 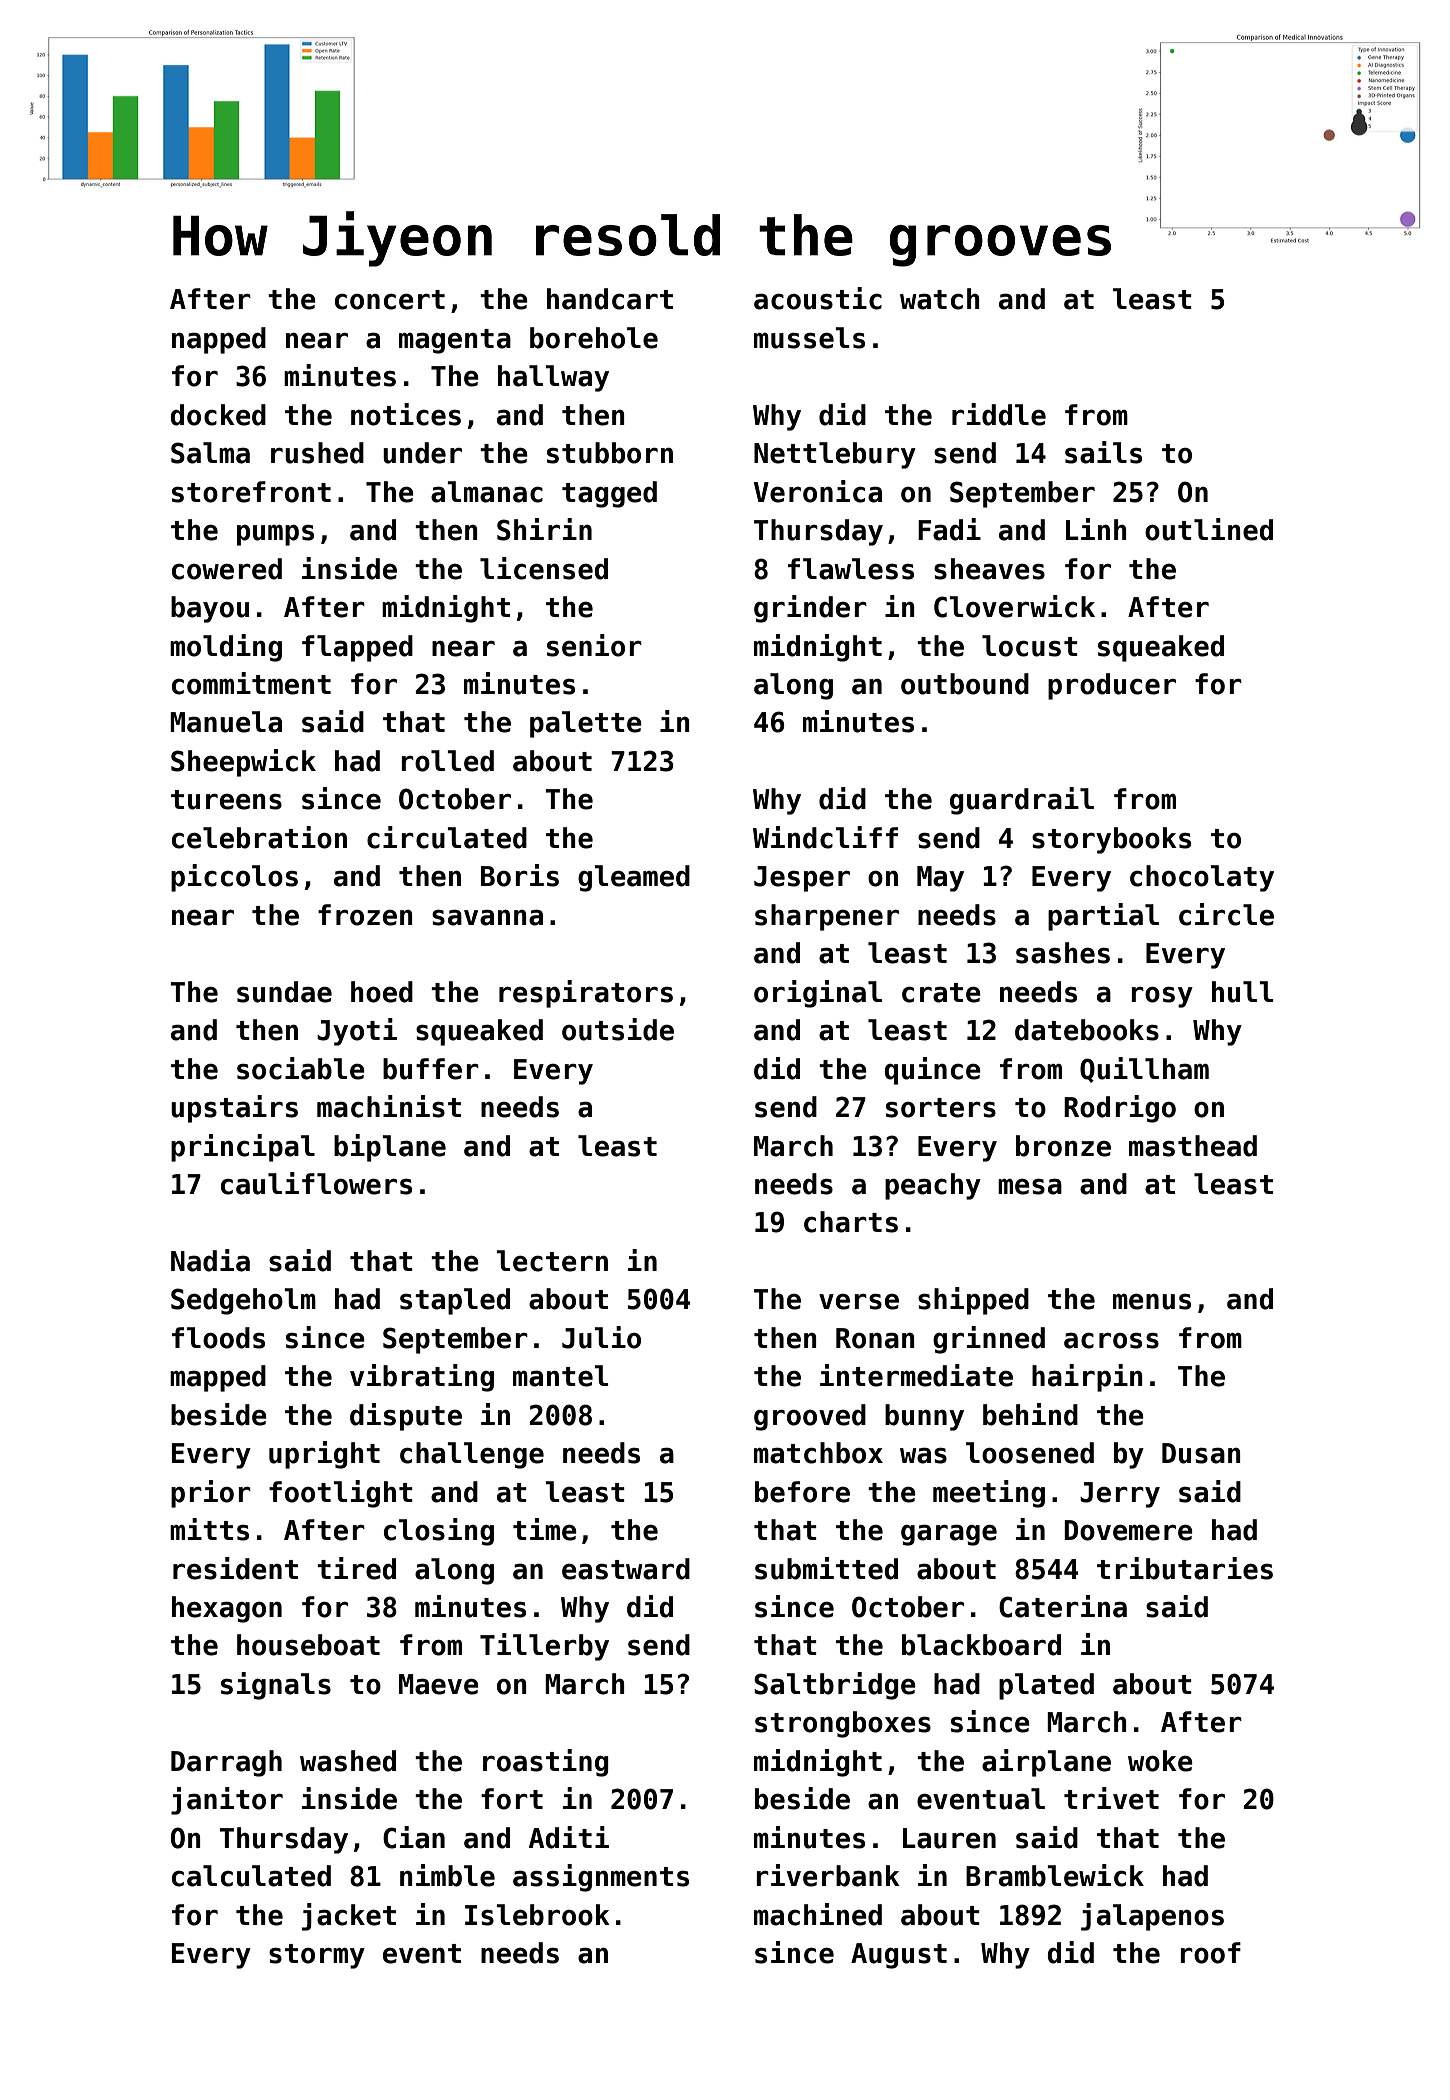 I want to click on roof, so click(x=1210, y=1953).
